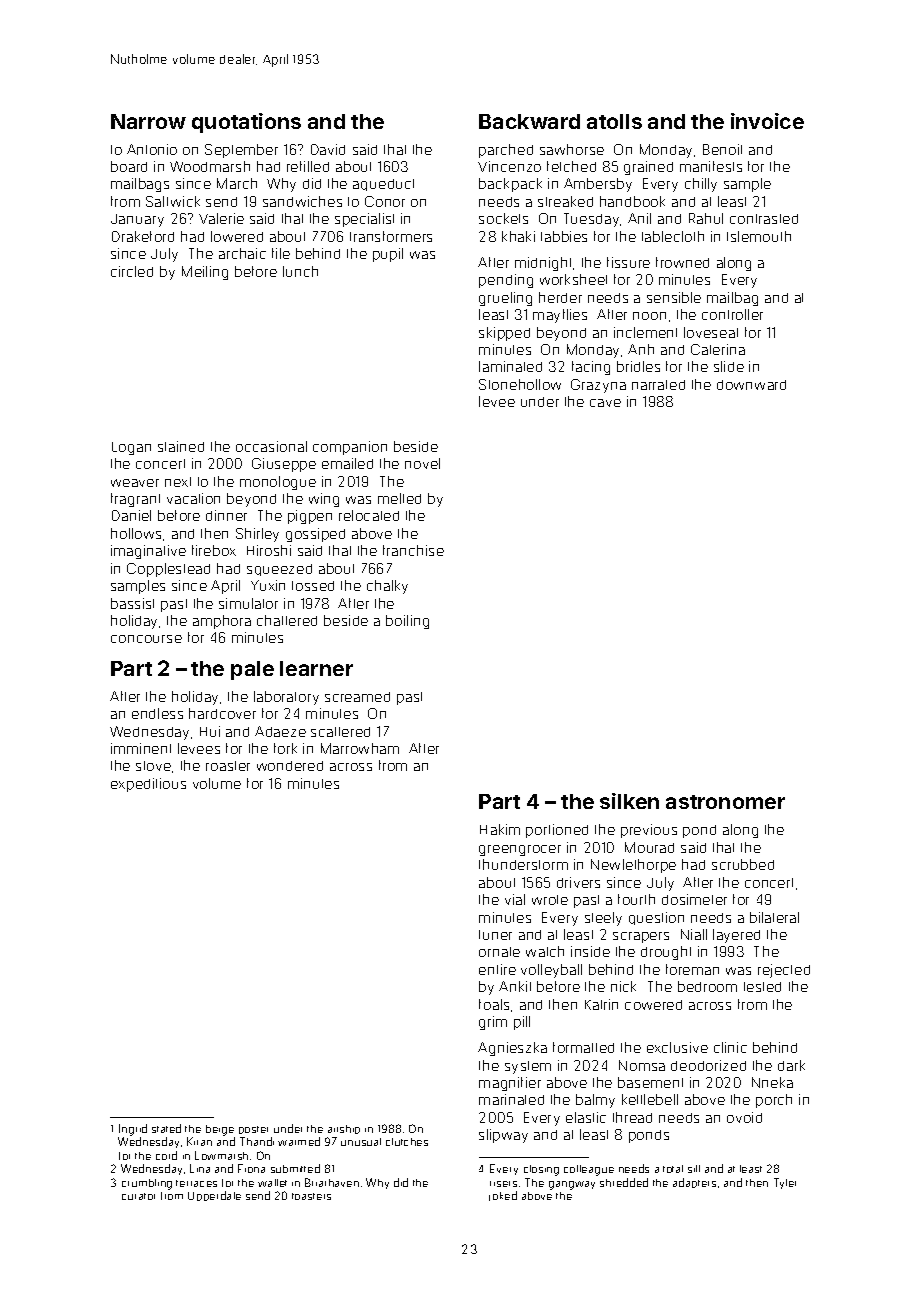  I want to click on entire, so click(497, 969).
